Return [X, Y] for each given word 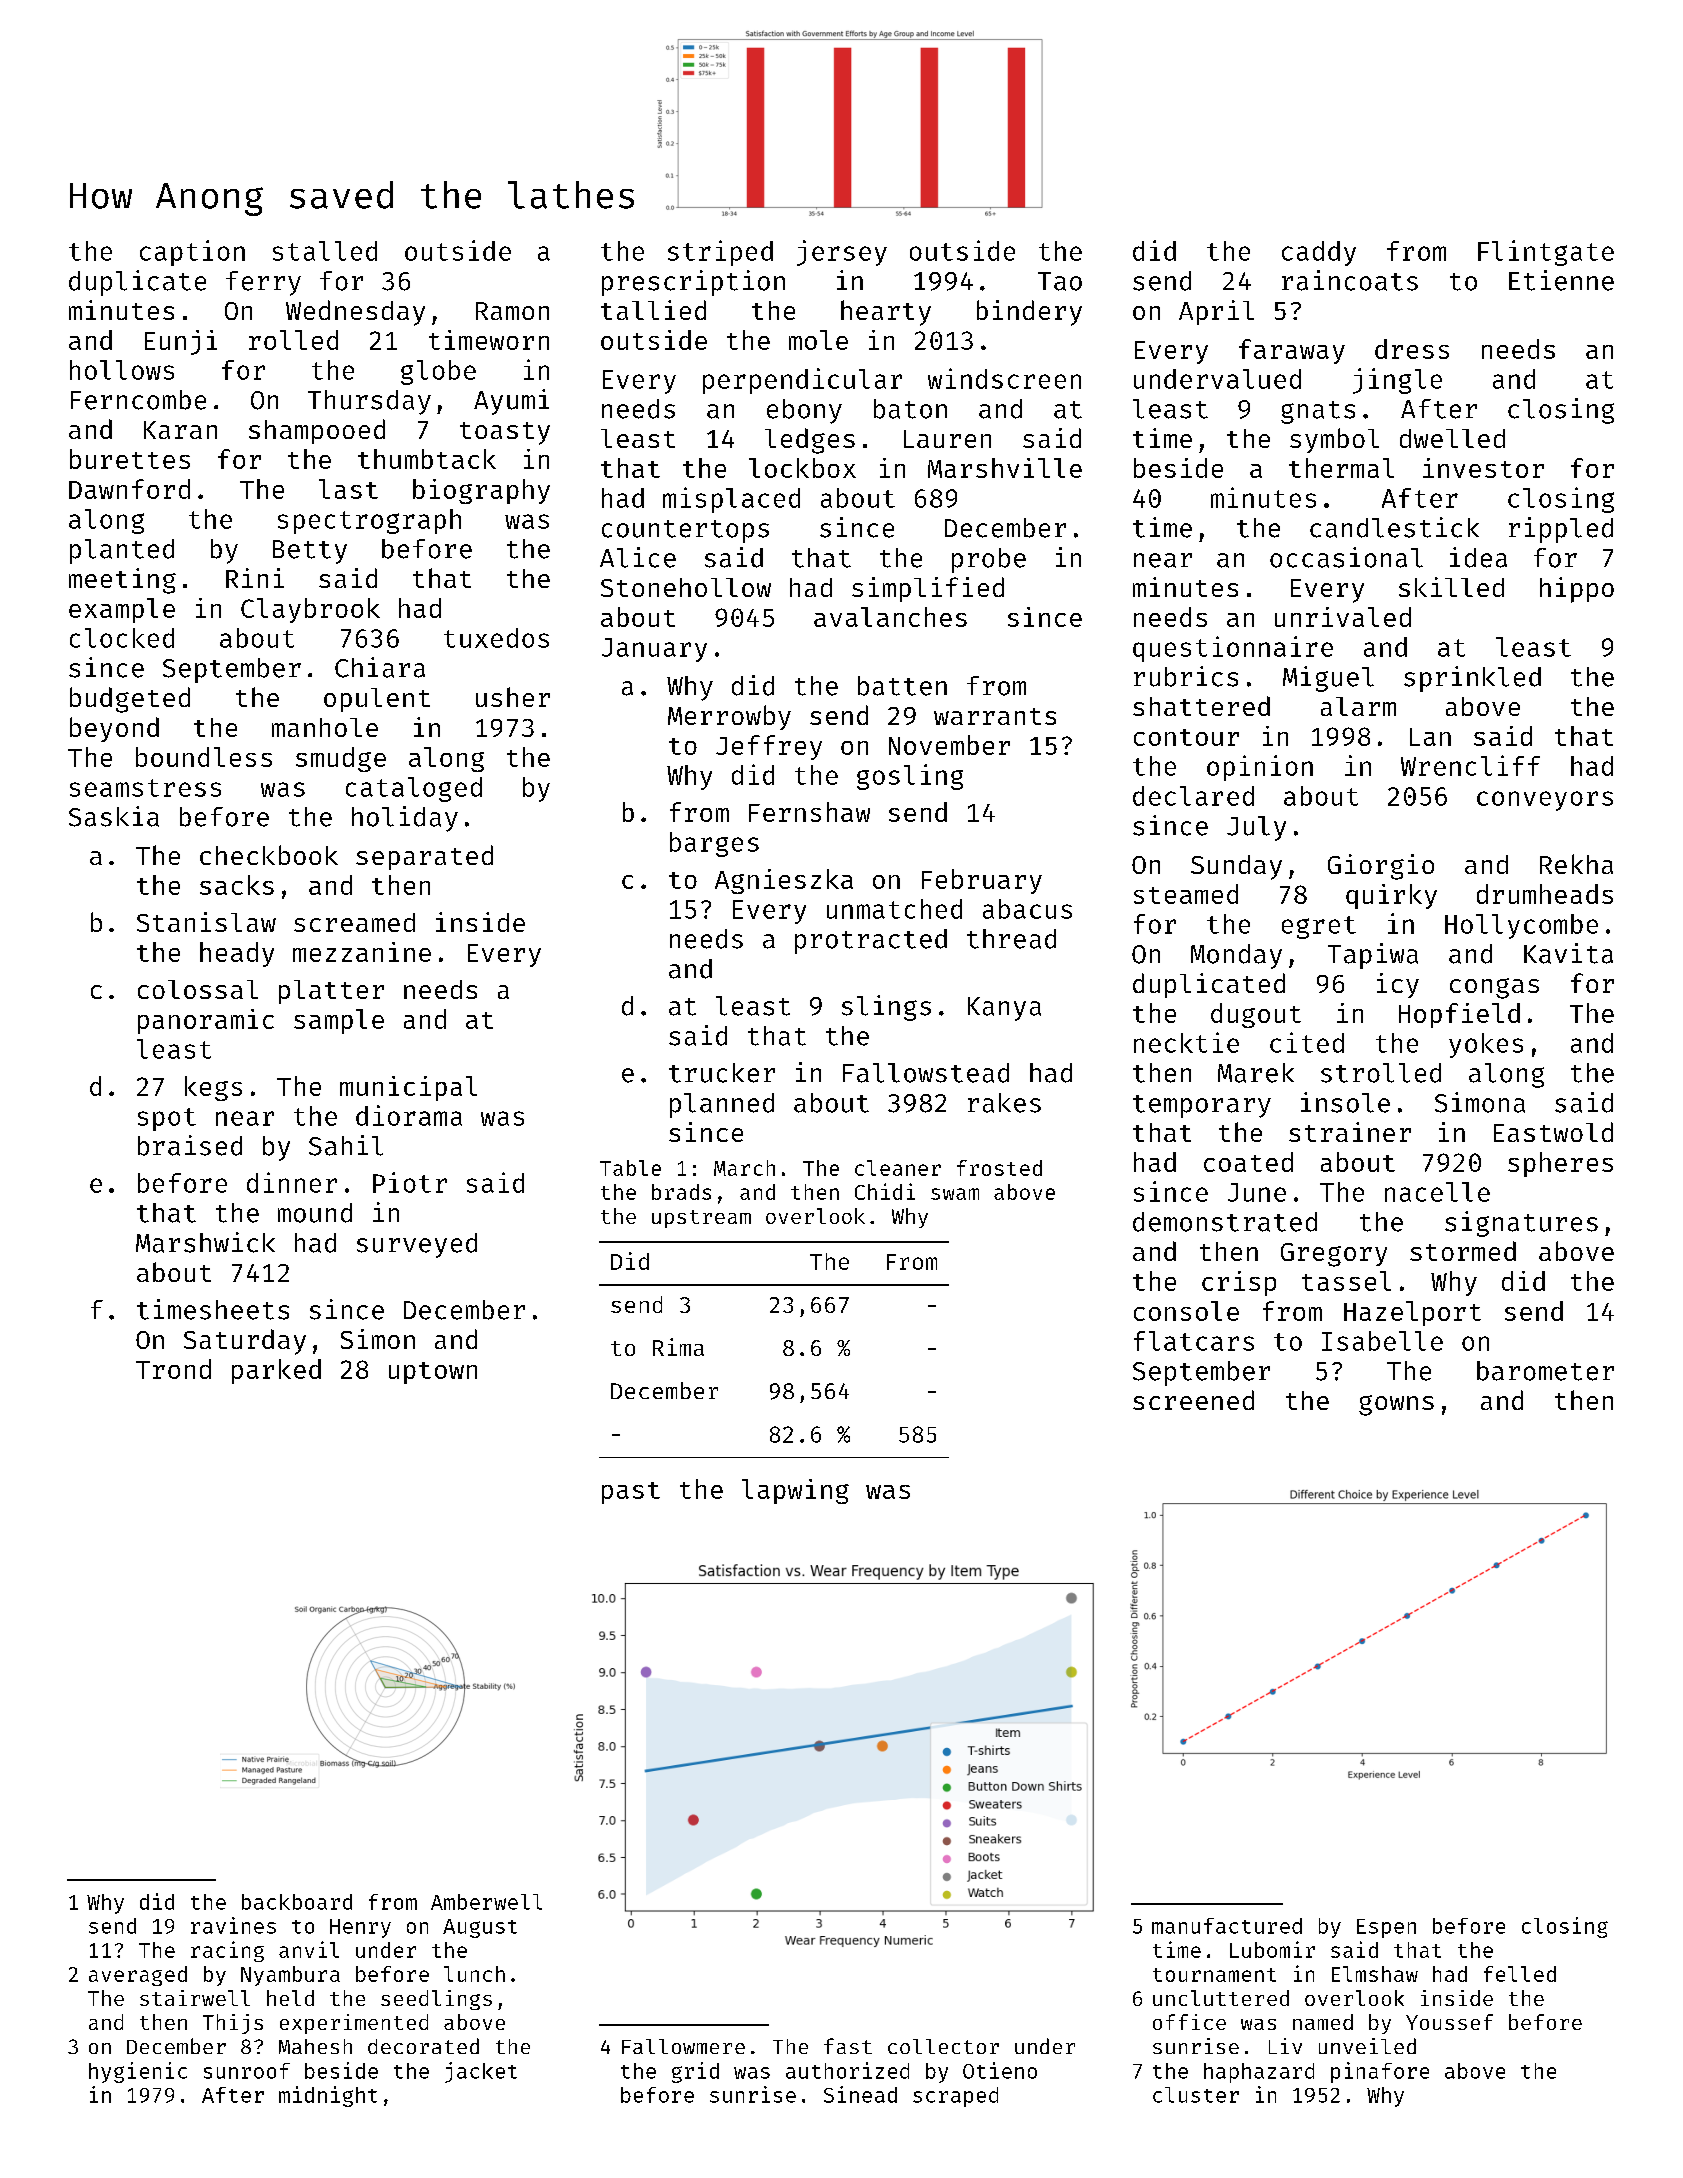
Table [630, 1168]
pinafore [1380, 2072]
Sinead [860, 2094]
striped [720, 253]
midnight [328, 2096]
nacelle [1437, 1192]
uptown [433, 1373]
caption [192, 253]
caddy [1319, 253]
